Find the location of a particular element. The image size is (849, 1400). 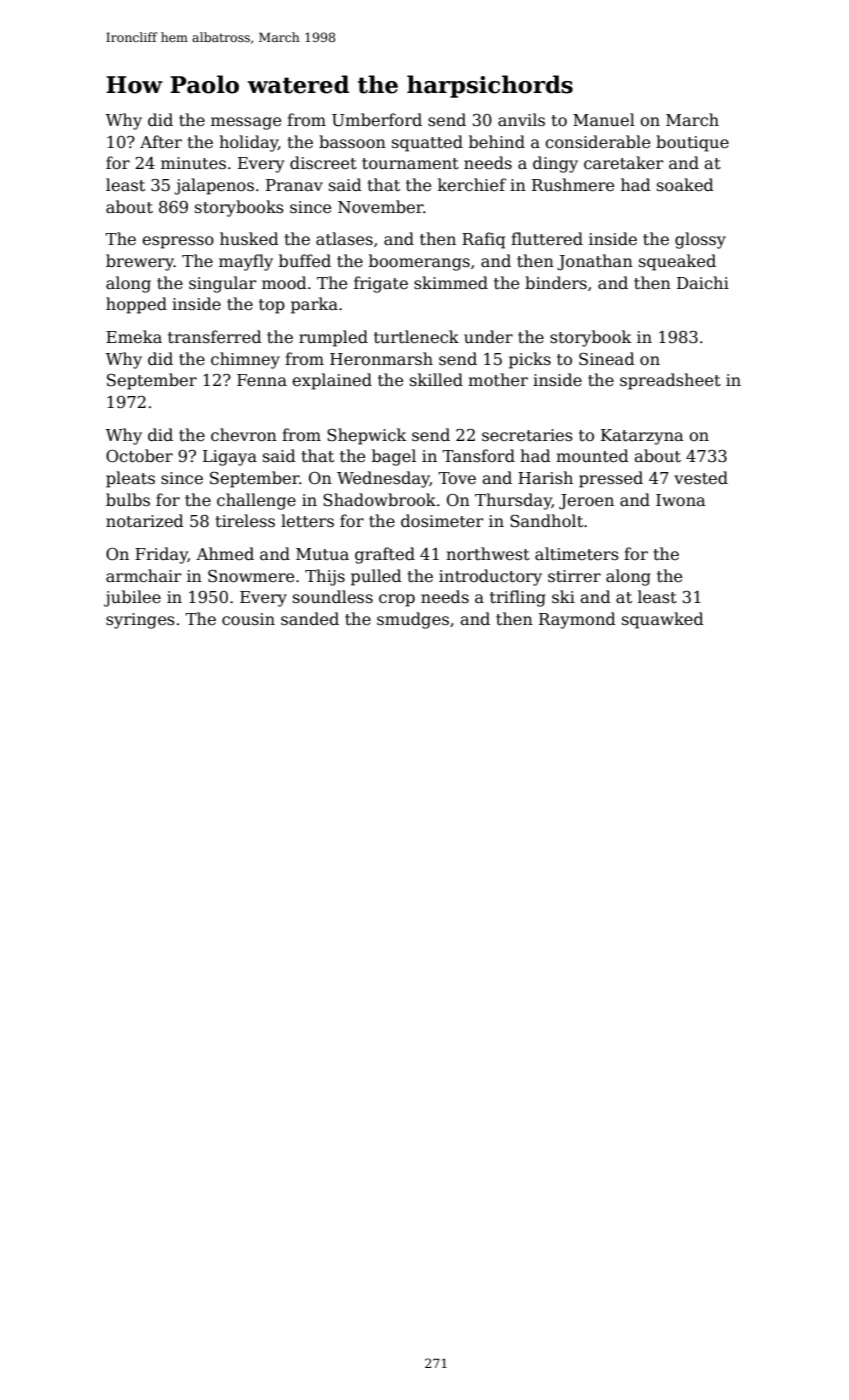

Manuel is located at coordinates (604, 119).
